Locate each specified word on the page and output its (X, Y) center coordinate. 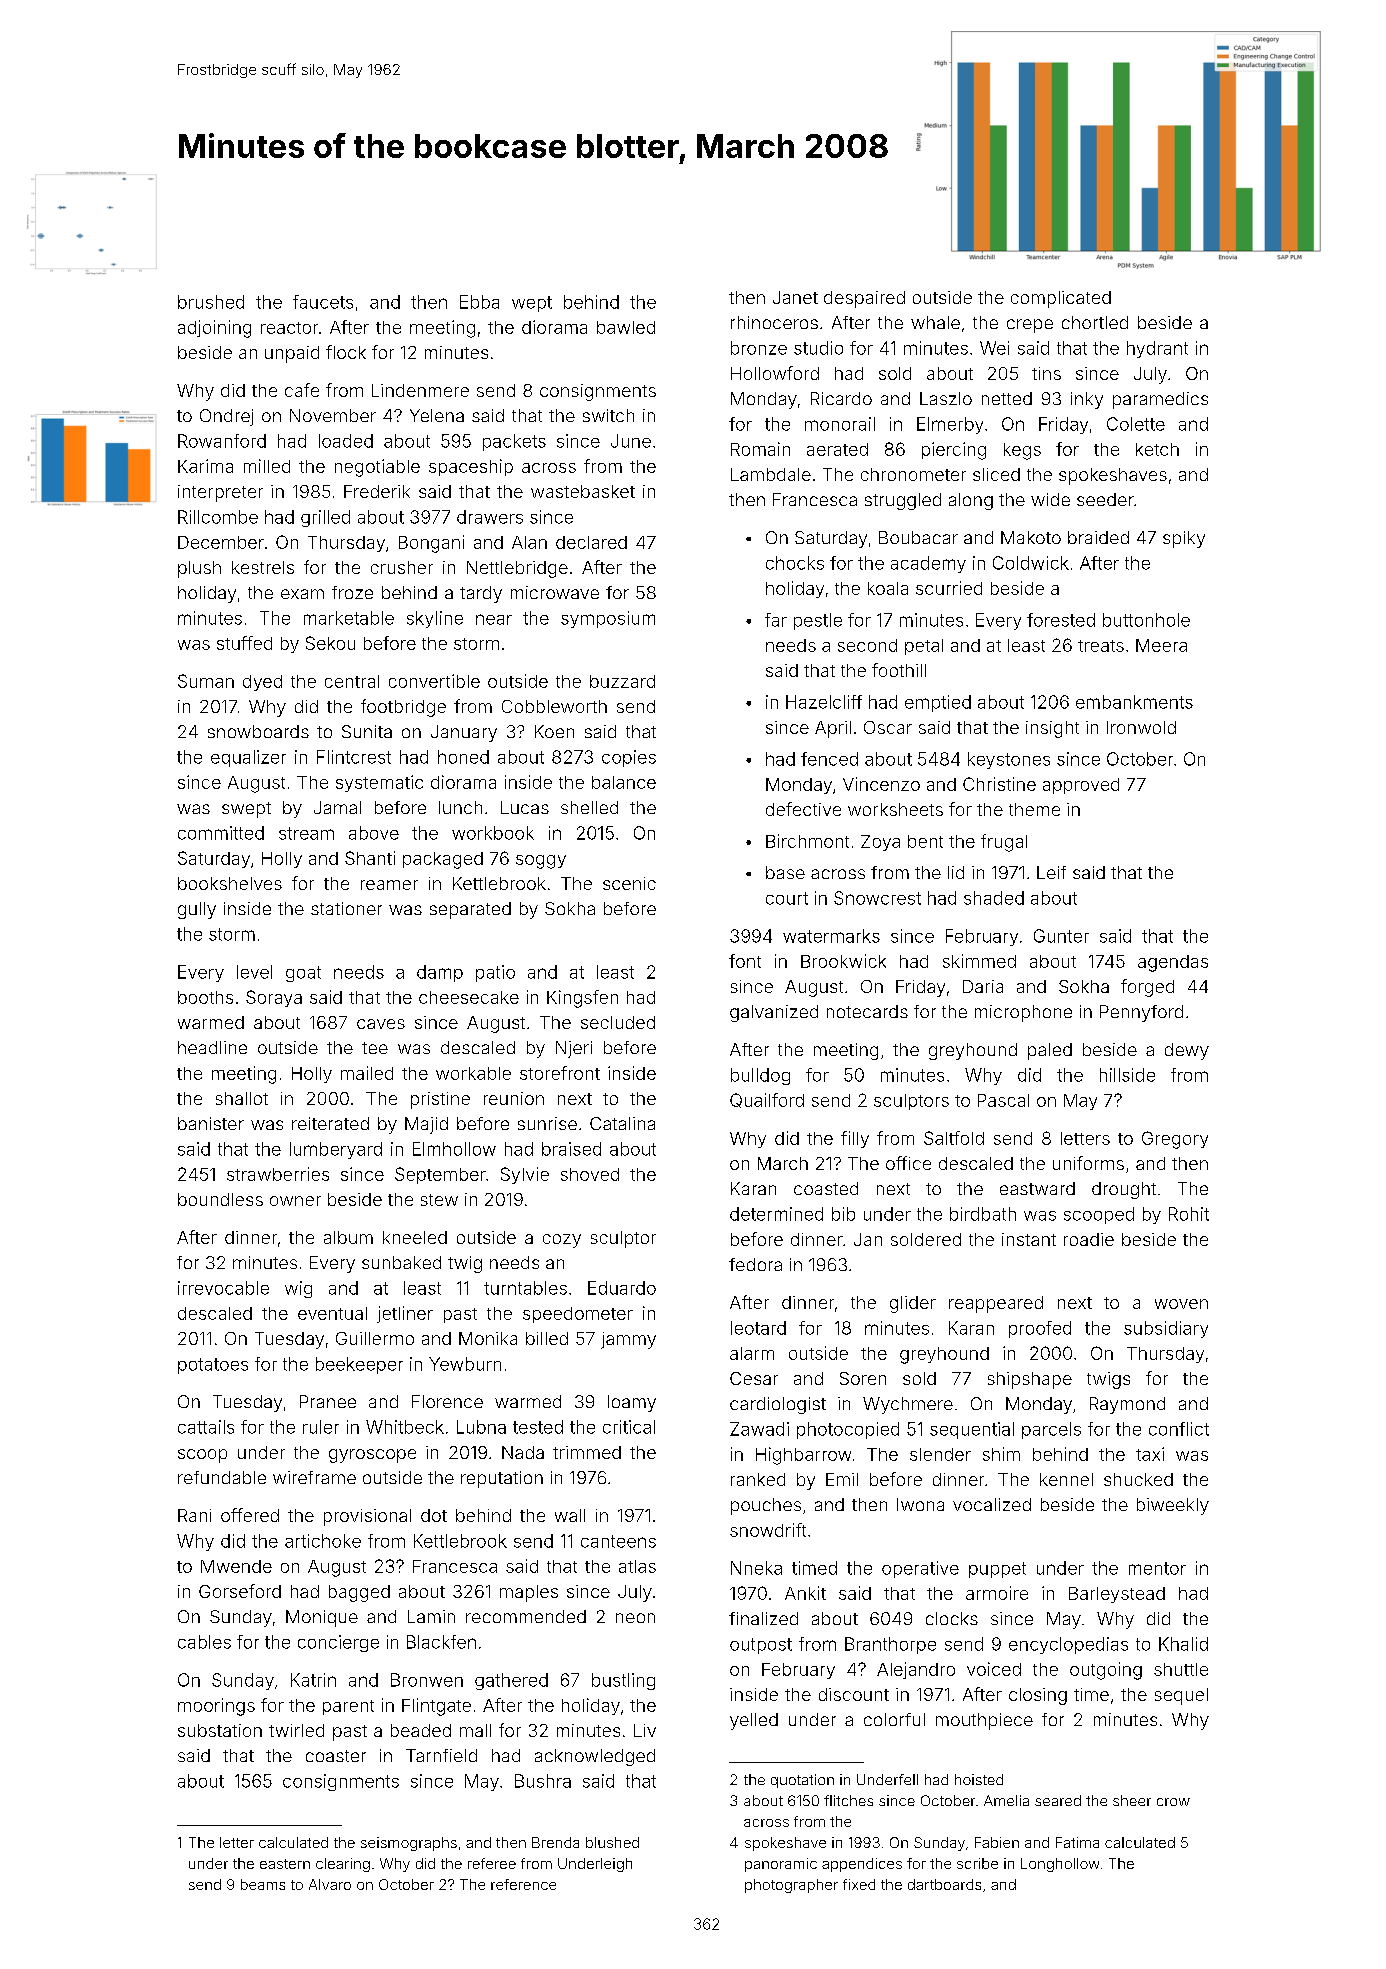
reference (523, 1884)
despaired (864, 299)
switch (608, 415)
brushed (211, 302)
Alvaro (330, 1884)
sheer (1132, 1800)
